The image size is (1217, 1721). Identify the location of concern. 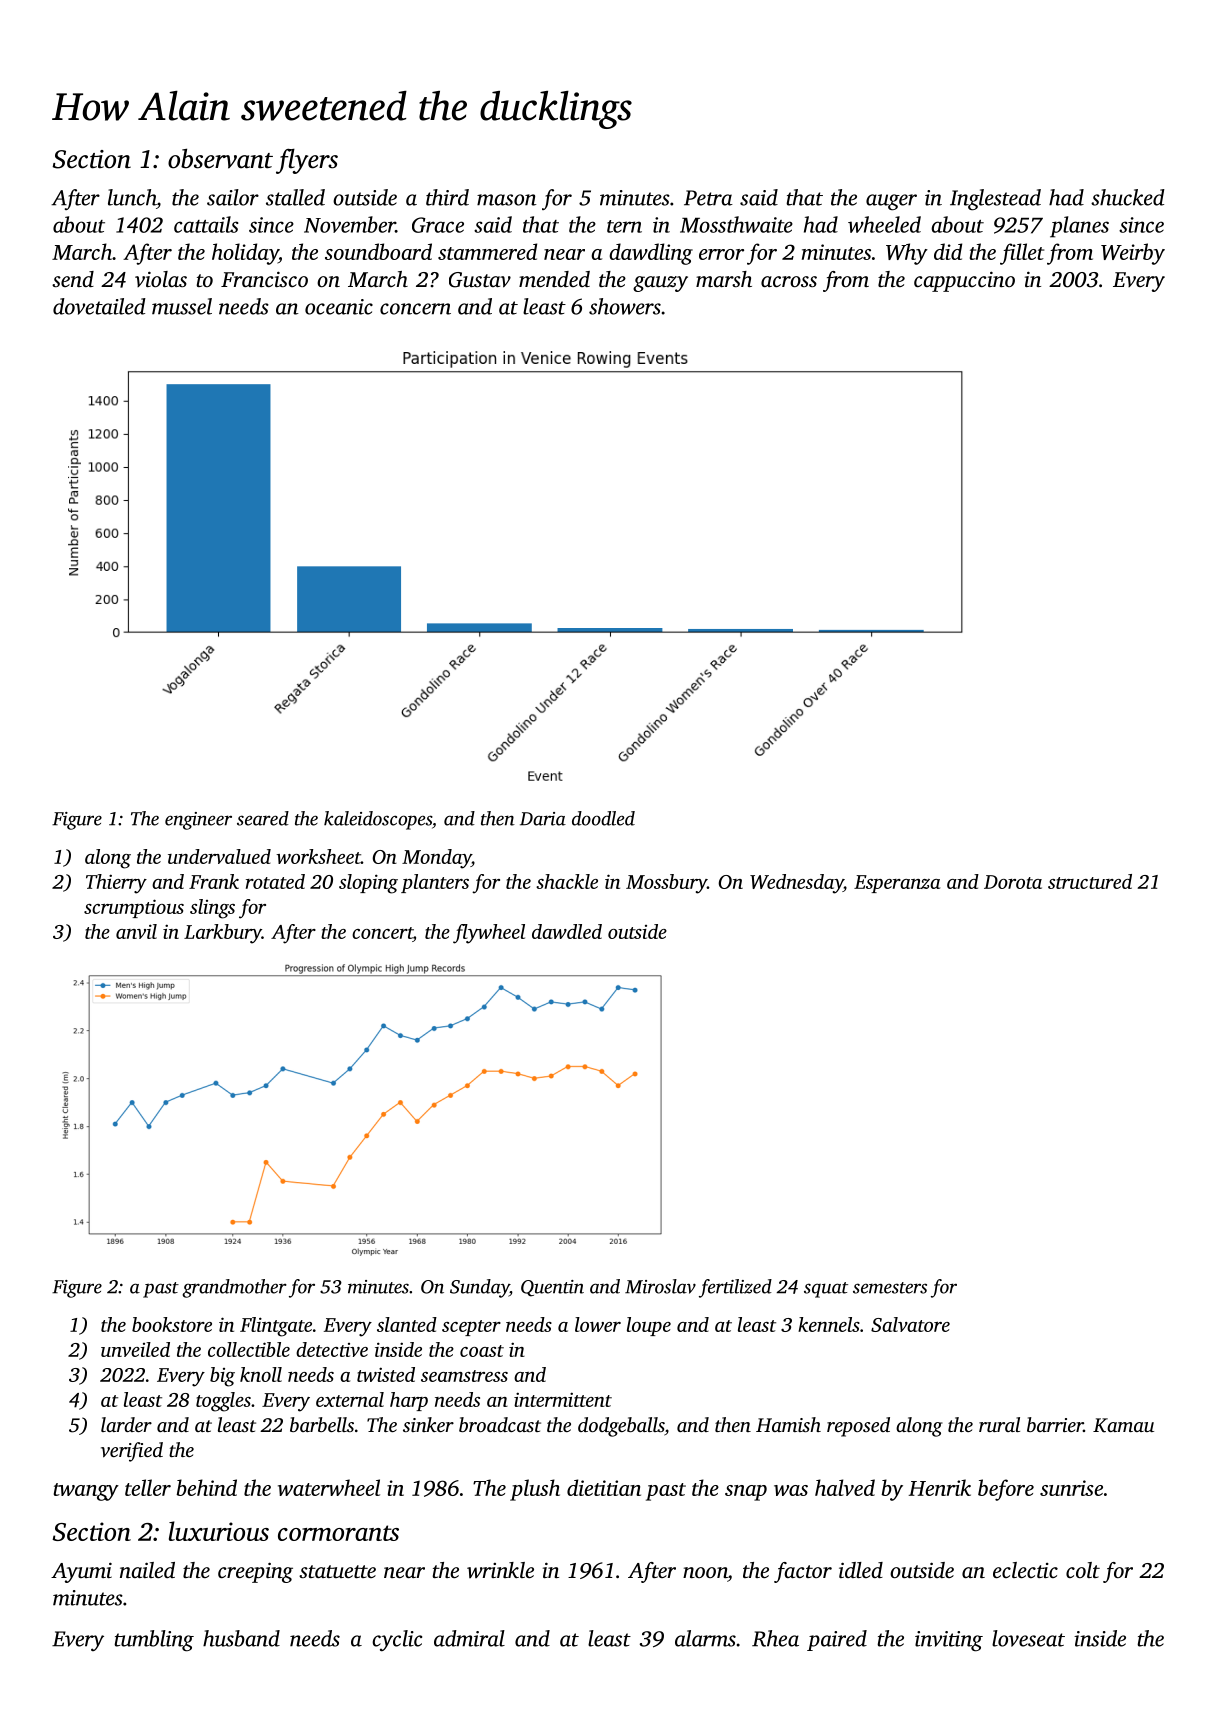
(415, 309).
